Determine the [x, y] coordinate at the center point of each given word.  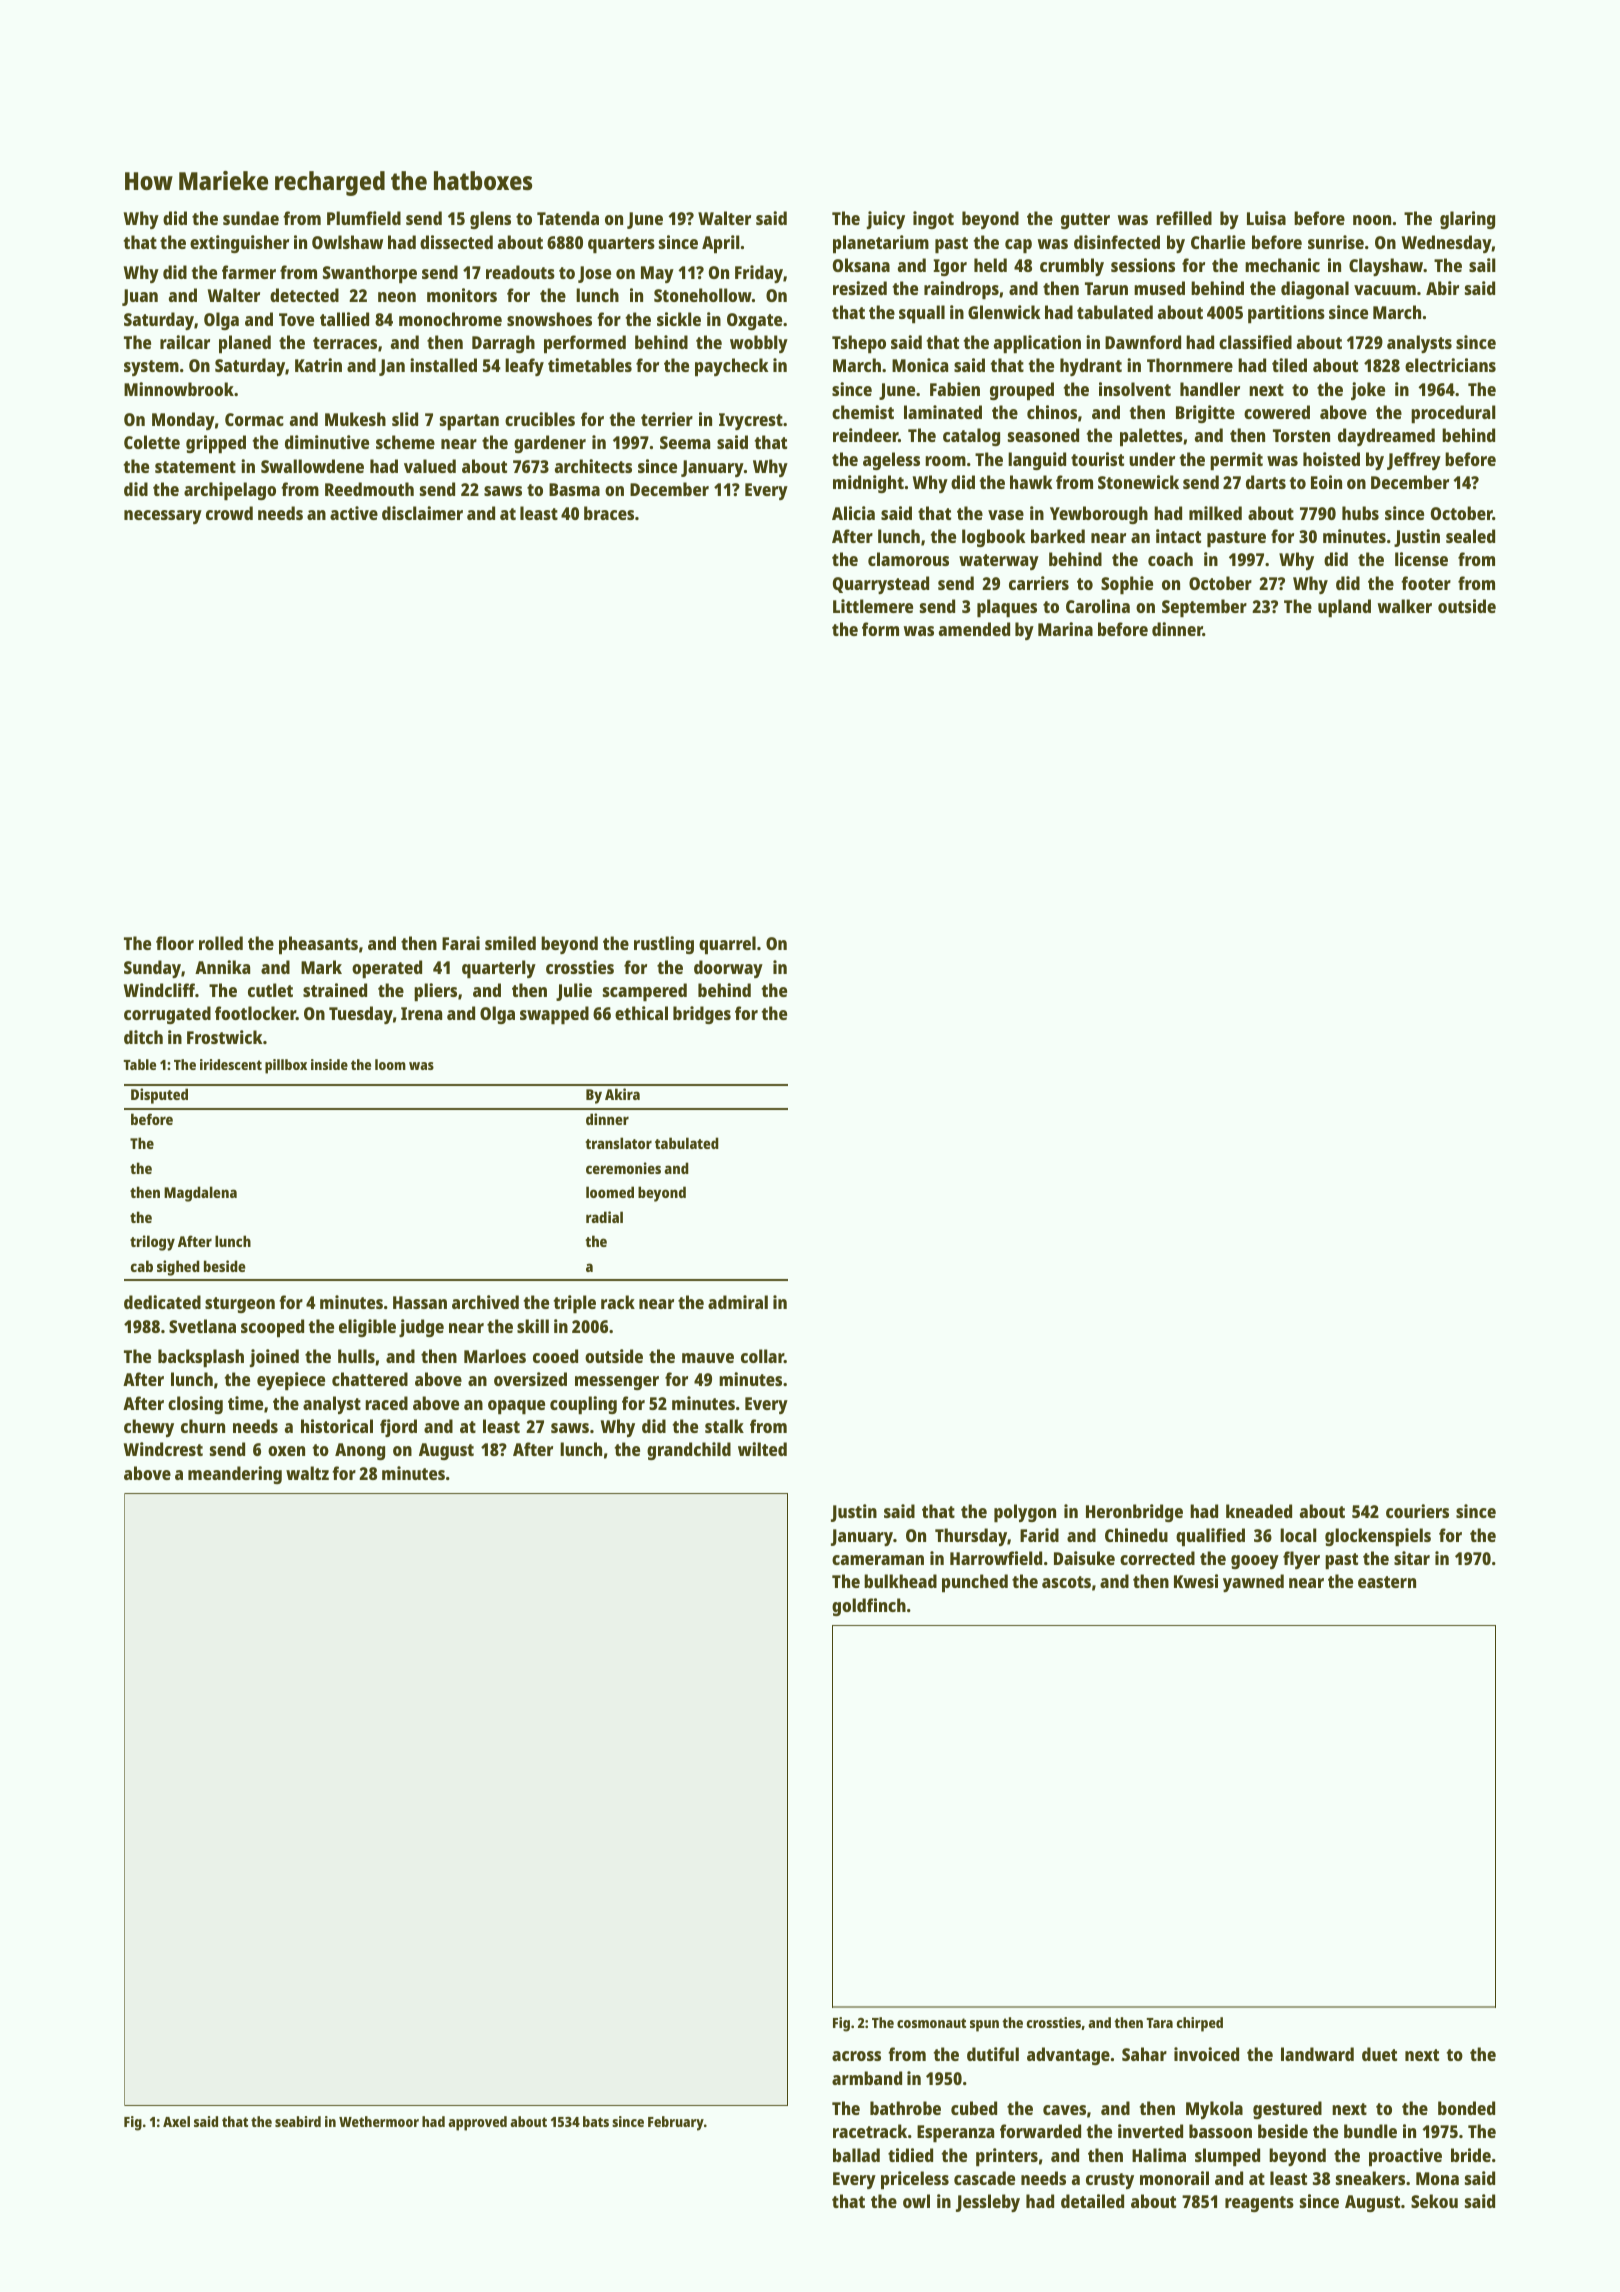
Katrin [318, 365]
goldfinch [869, 1607]
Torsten [1301, 435]
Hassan [420, 1302]
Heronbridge [1134, 1513]
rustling [664, 945]
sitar [1412, 1558]
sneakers [1370, 2178]
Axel [176, 2121]
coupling [583, 1405]
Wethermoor [379, 2121]
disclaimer [422, 513]
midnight [868, 484]
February [676, 2123]
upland [1344, 608]
